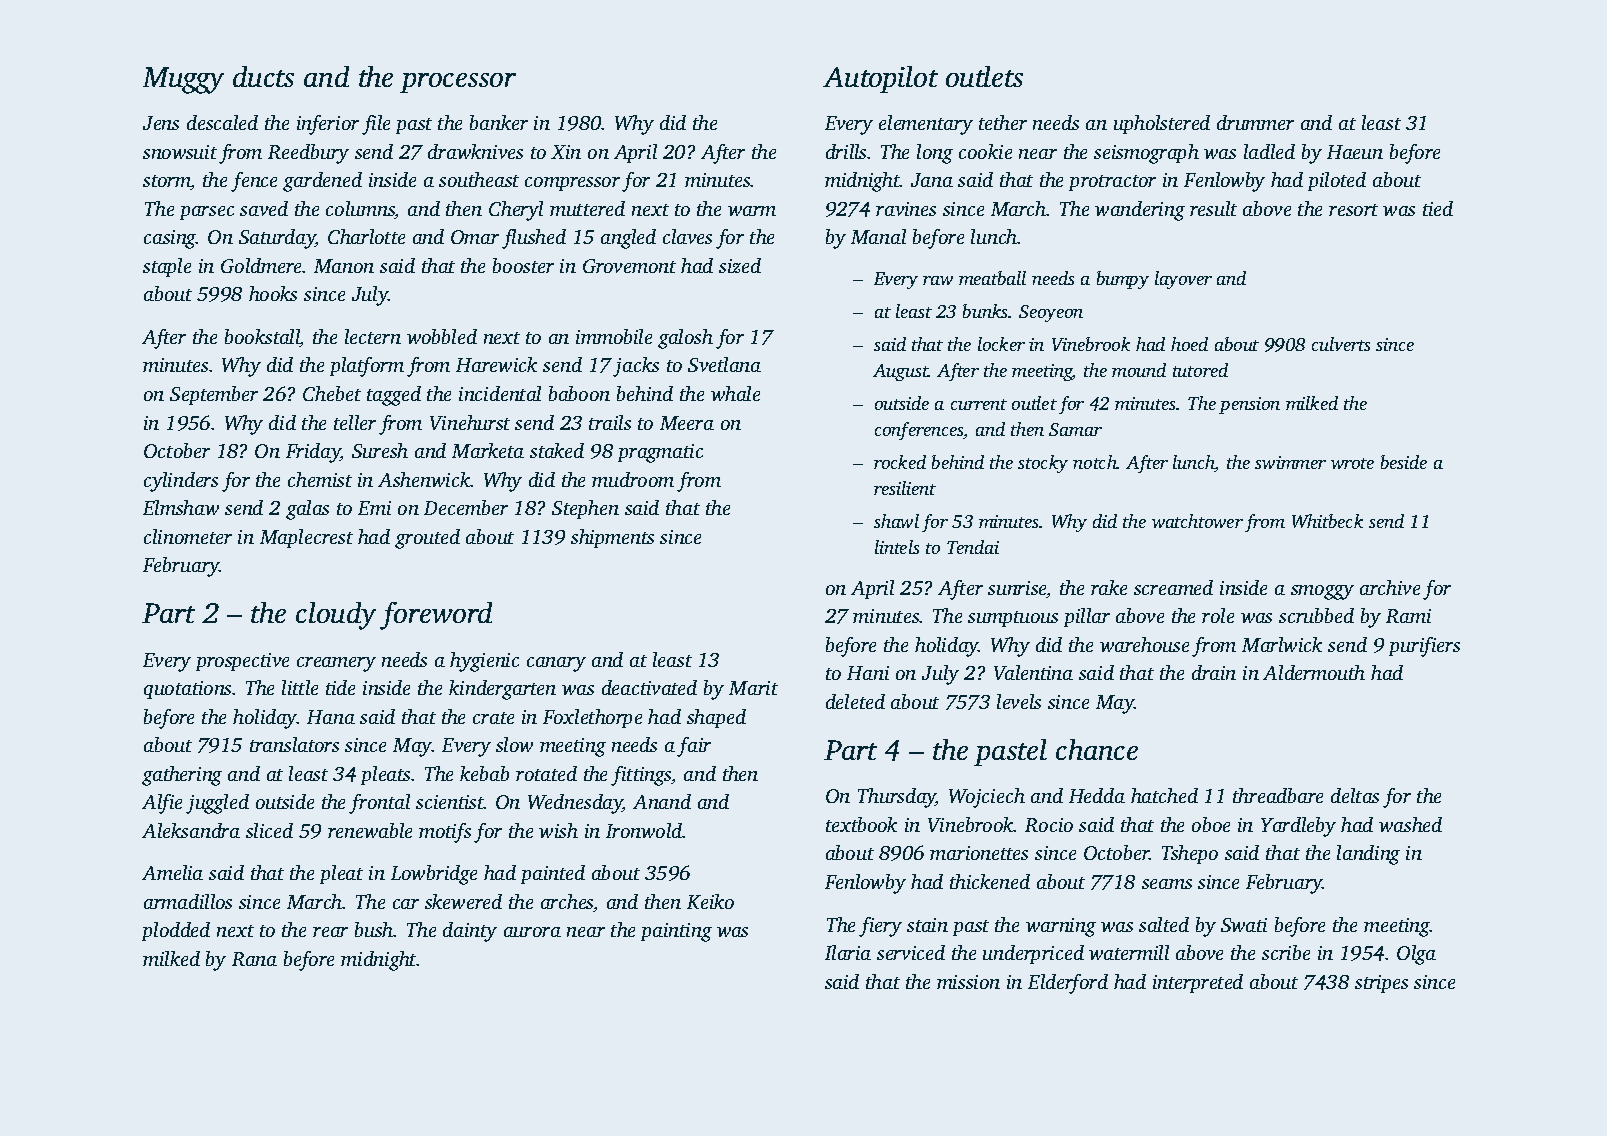  I want to click on warm, so click(752, 211).
